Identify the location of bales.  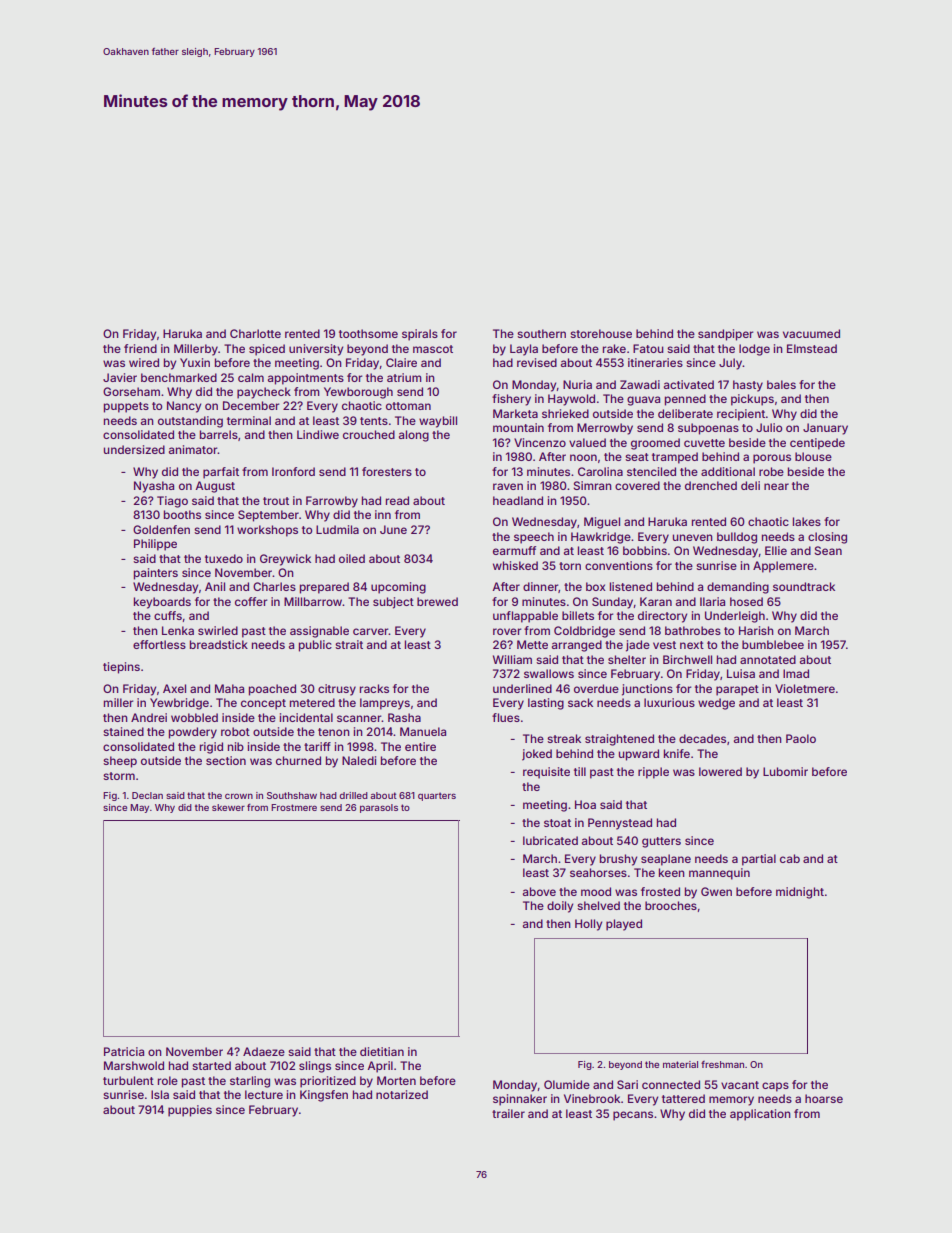
(781, 384).
